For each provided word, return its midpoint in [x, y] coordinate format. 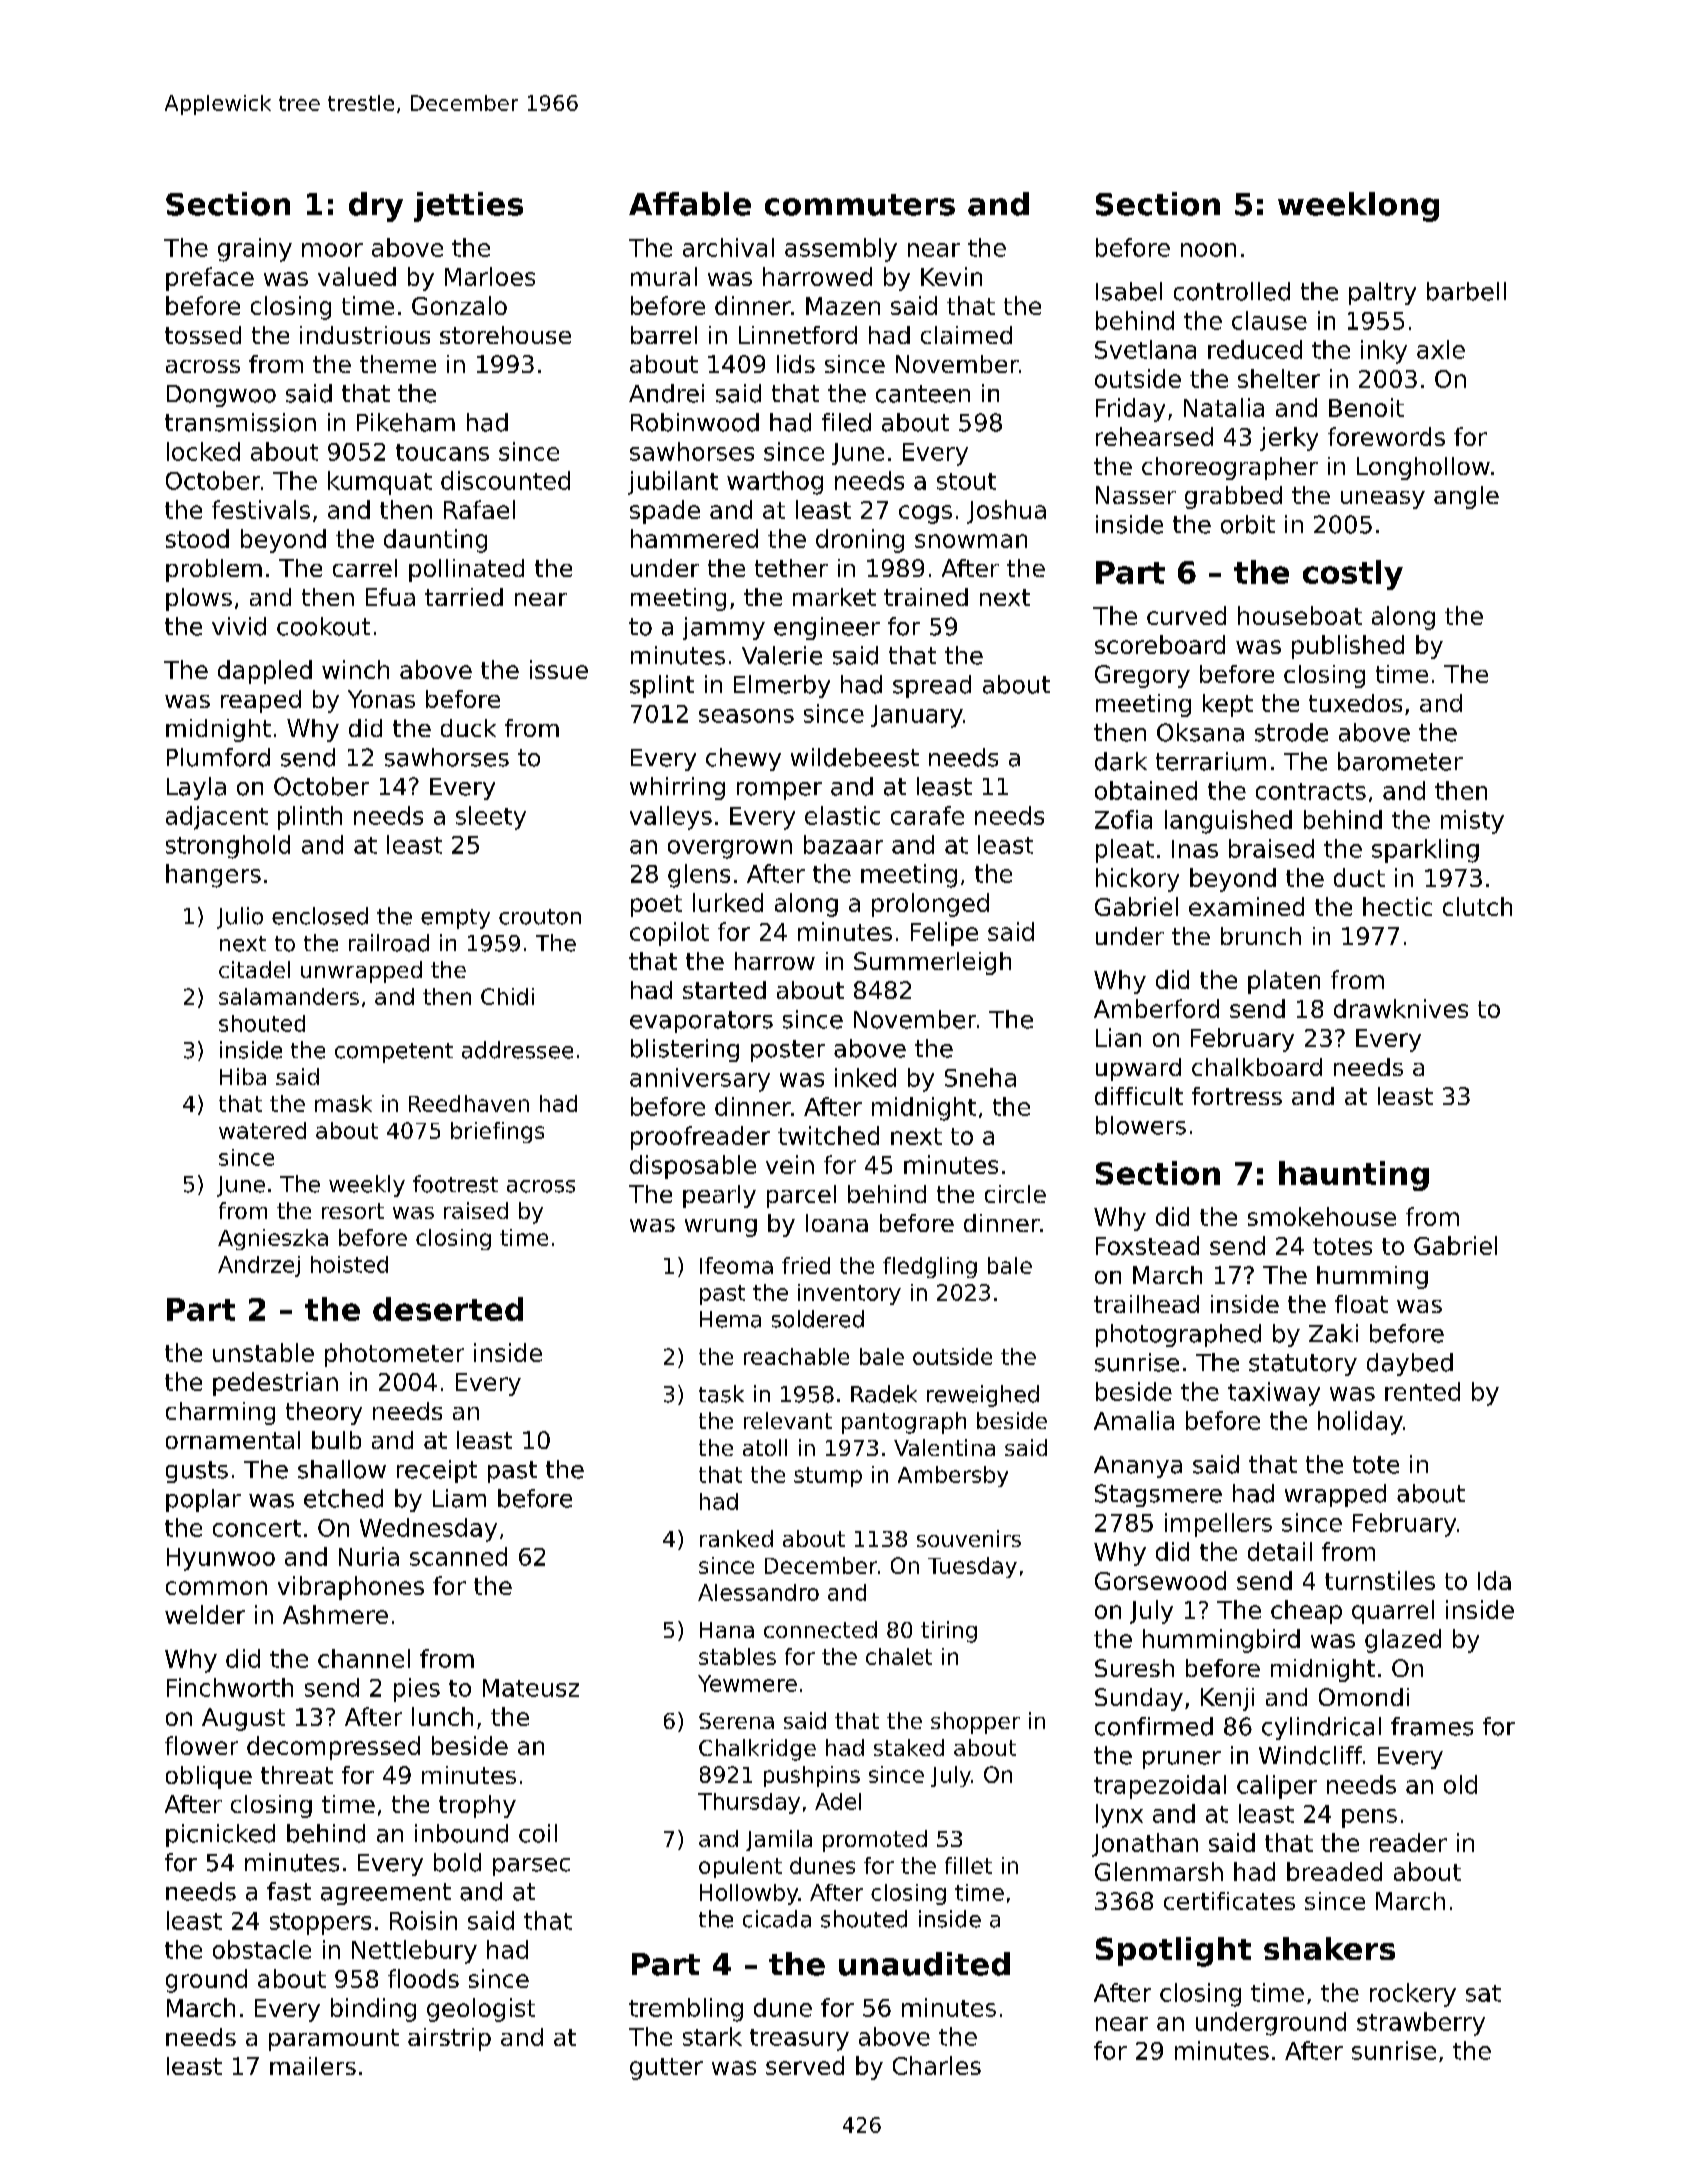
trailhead [1146, 1304]
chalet [899, 1656]
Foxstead [1147, 1245]
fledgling [930, 1267]
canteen [923, 394]
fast [289, 1891]
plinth [310, 818]
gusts [197, 1472]
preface [210, 279]
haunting [1354, 1176]
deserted [448, 1309]
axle [1441, 349]
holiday [1360, 1423]
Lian [1118, 1037]
